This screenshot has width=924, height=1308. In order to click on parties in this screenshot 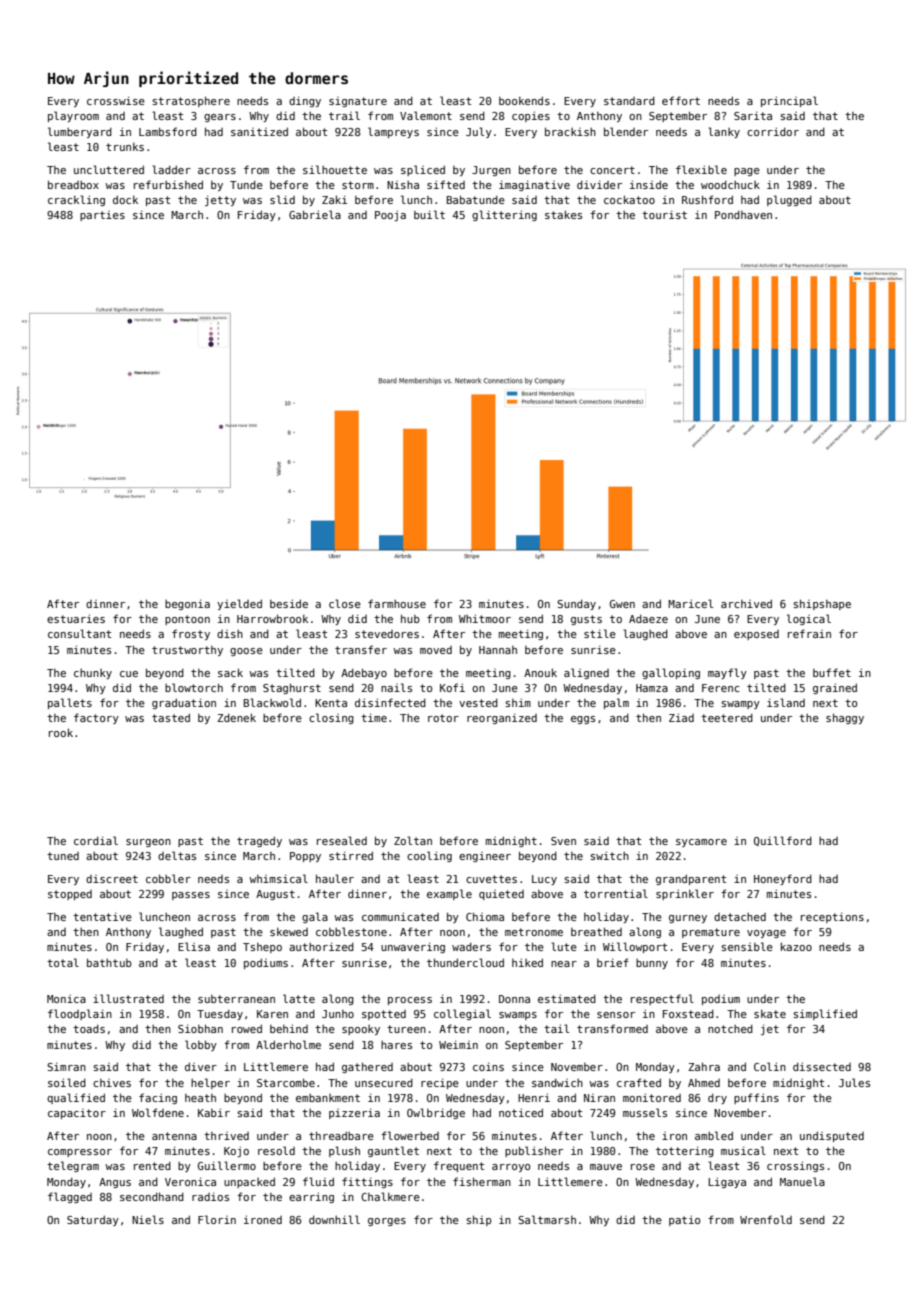, I will do `click(102, 216)`.
